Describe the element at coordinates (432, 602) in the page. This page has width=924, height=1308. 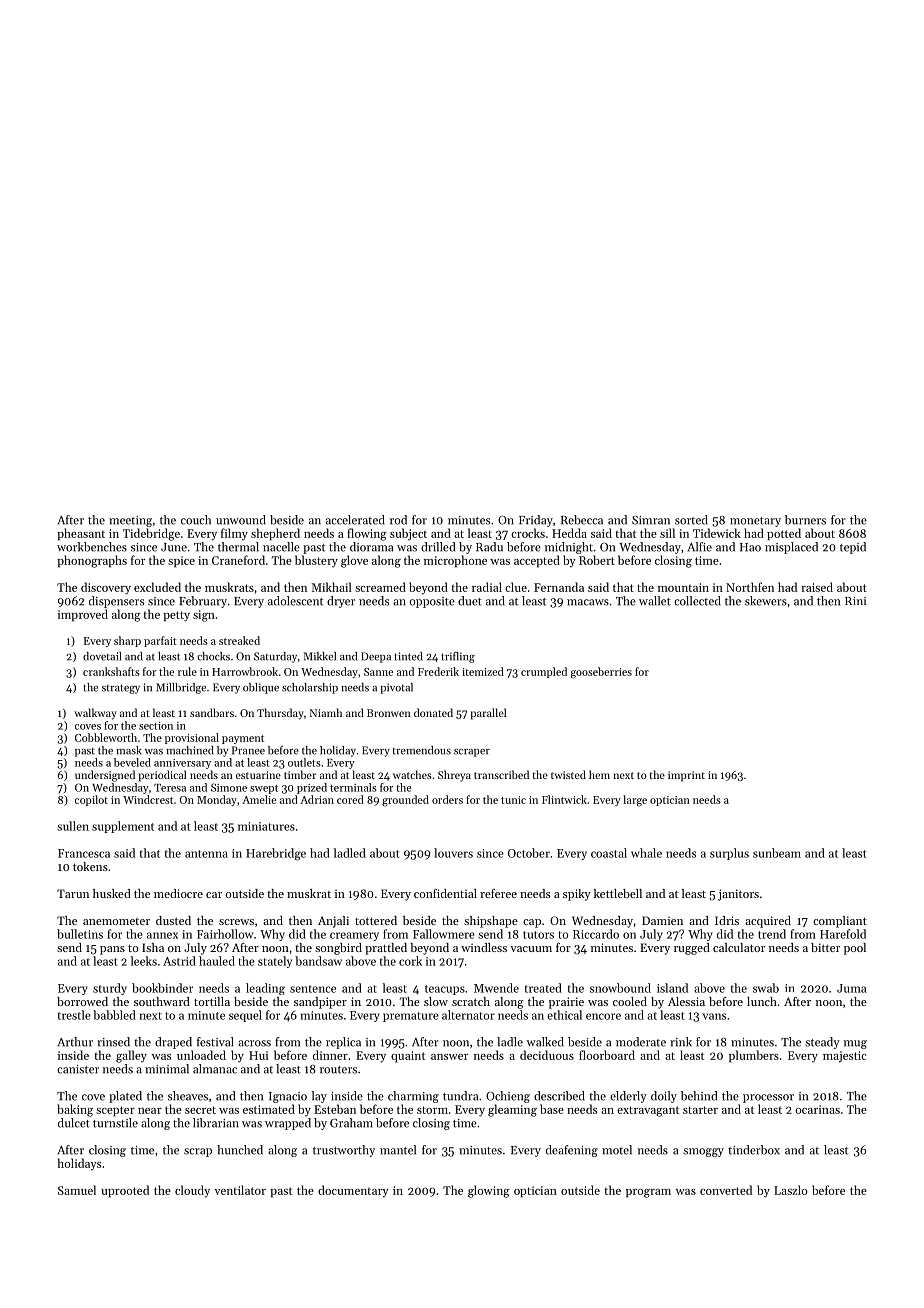
I see `opposite` at that location.
